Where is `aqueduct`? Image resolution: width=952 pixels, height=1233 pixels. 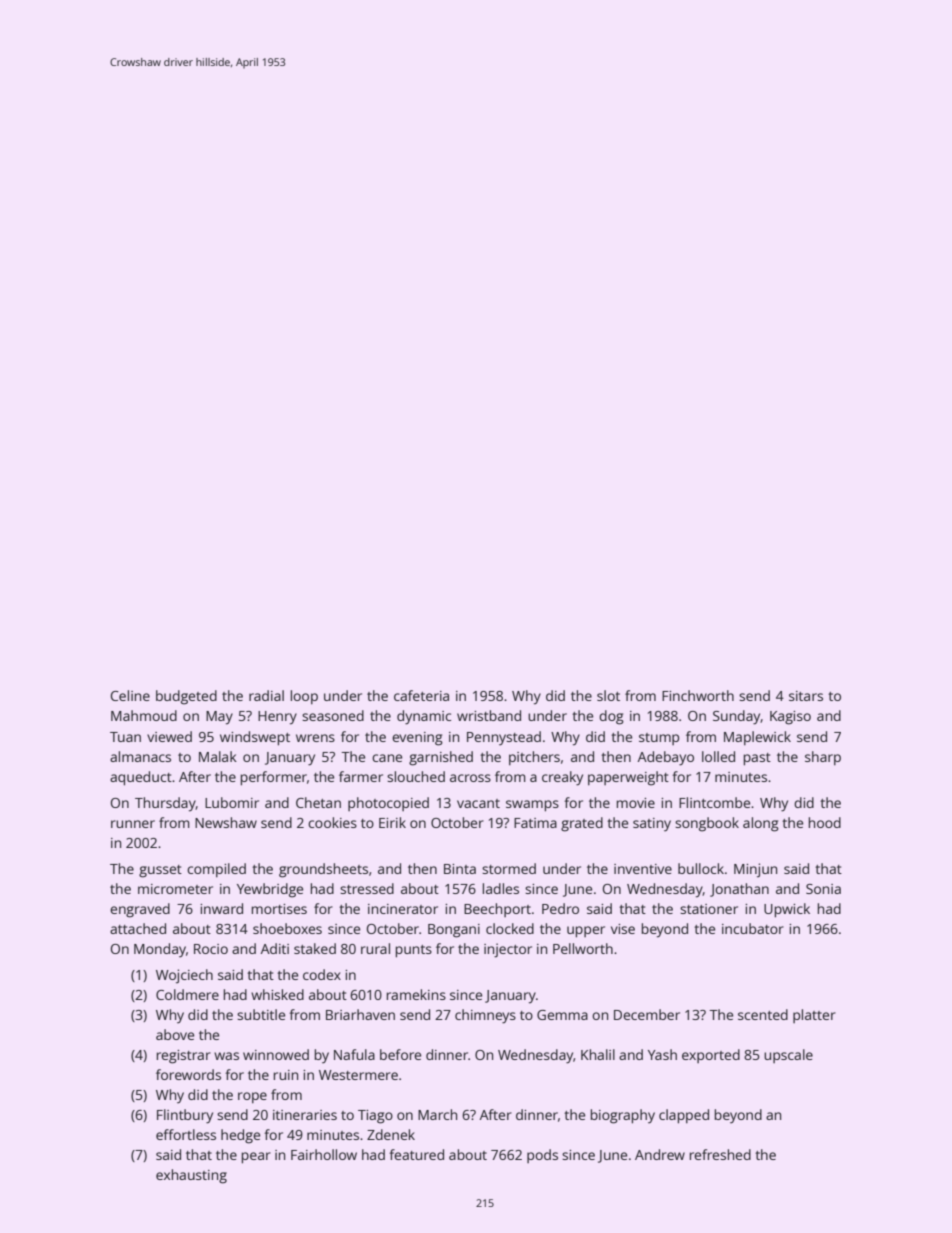 aqueduct is located at coordinates (141, 778).
